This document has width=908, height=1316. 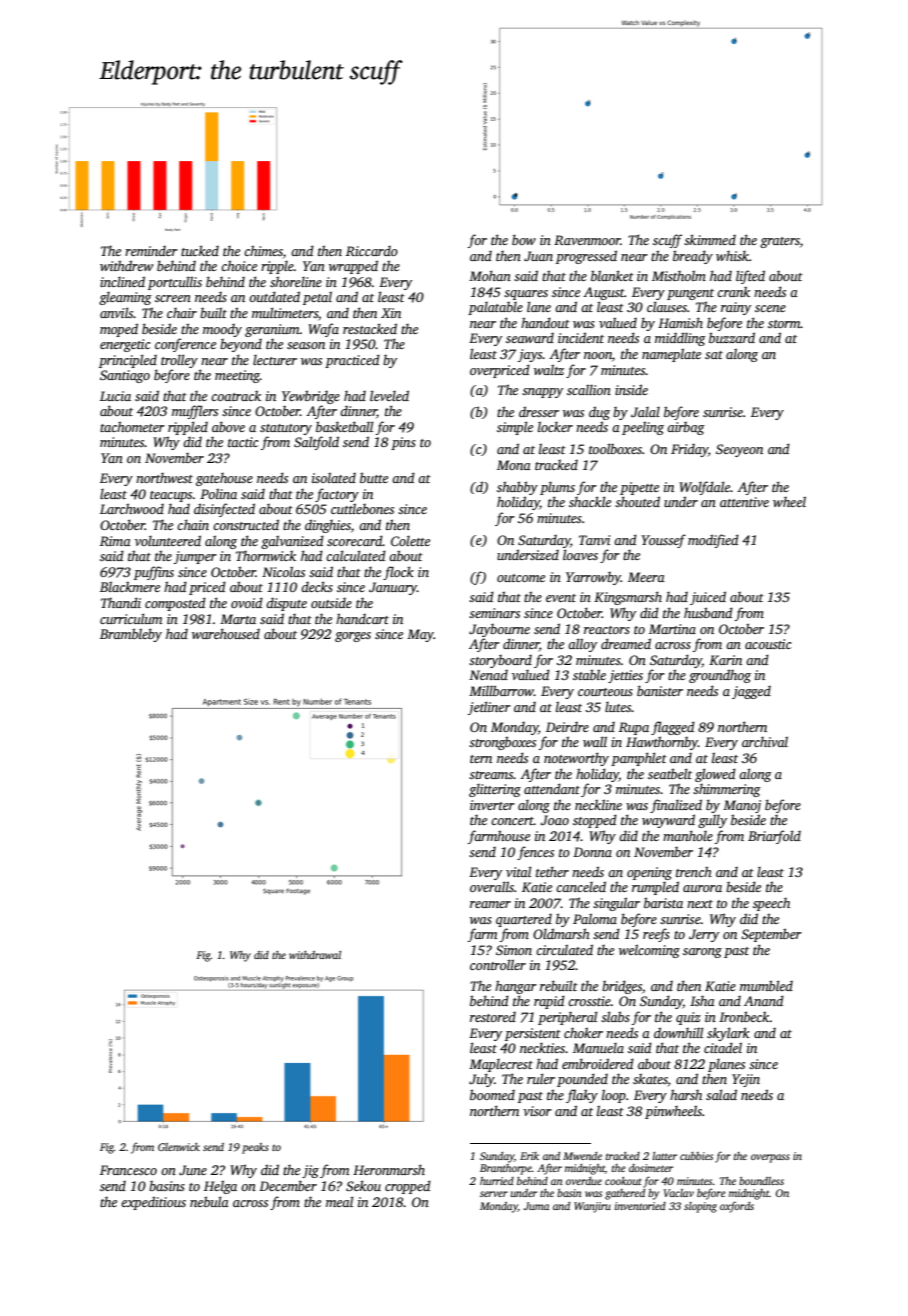 I want to click on meal, so click(x=339, y=1201).
